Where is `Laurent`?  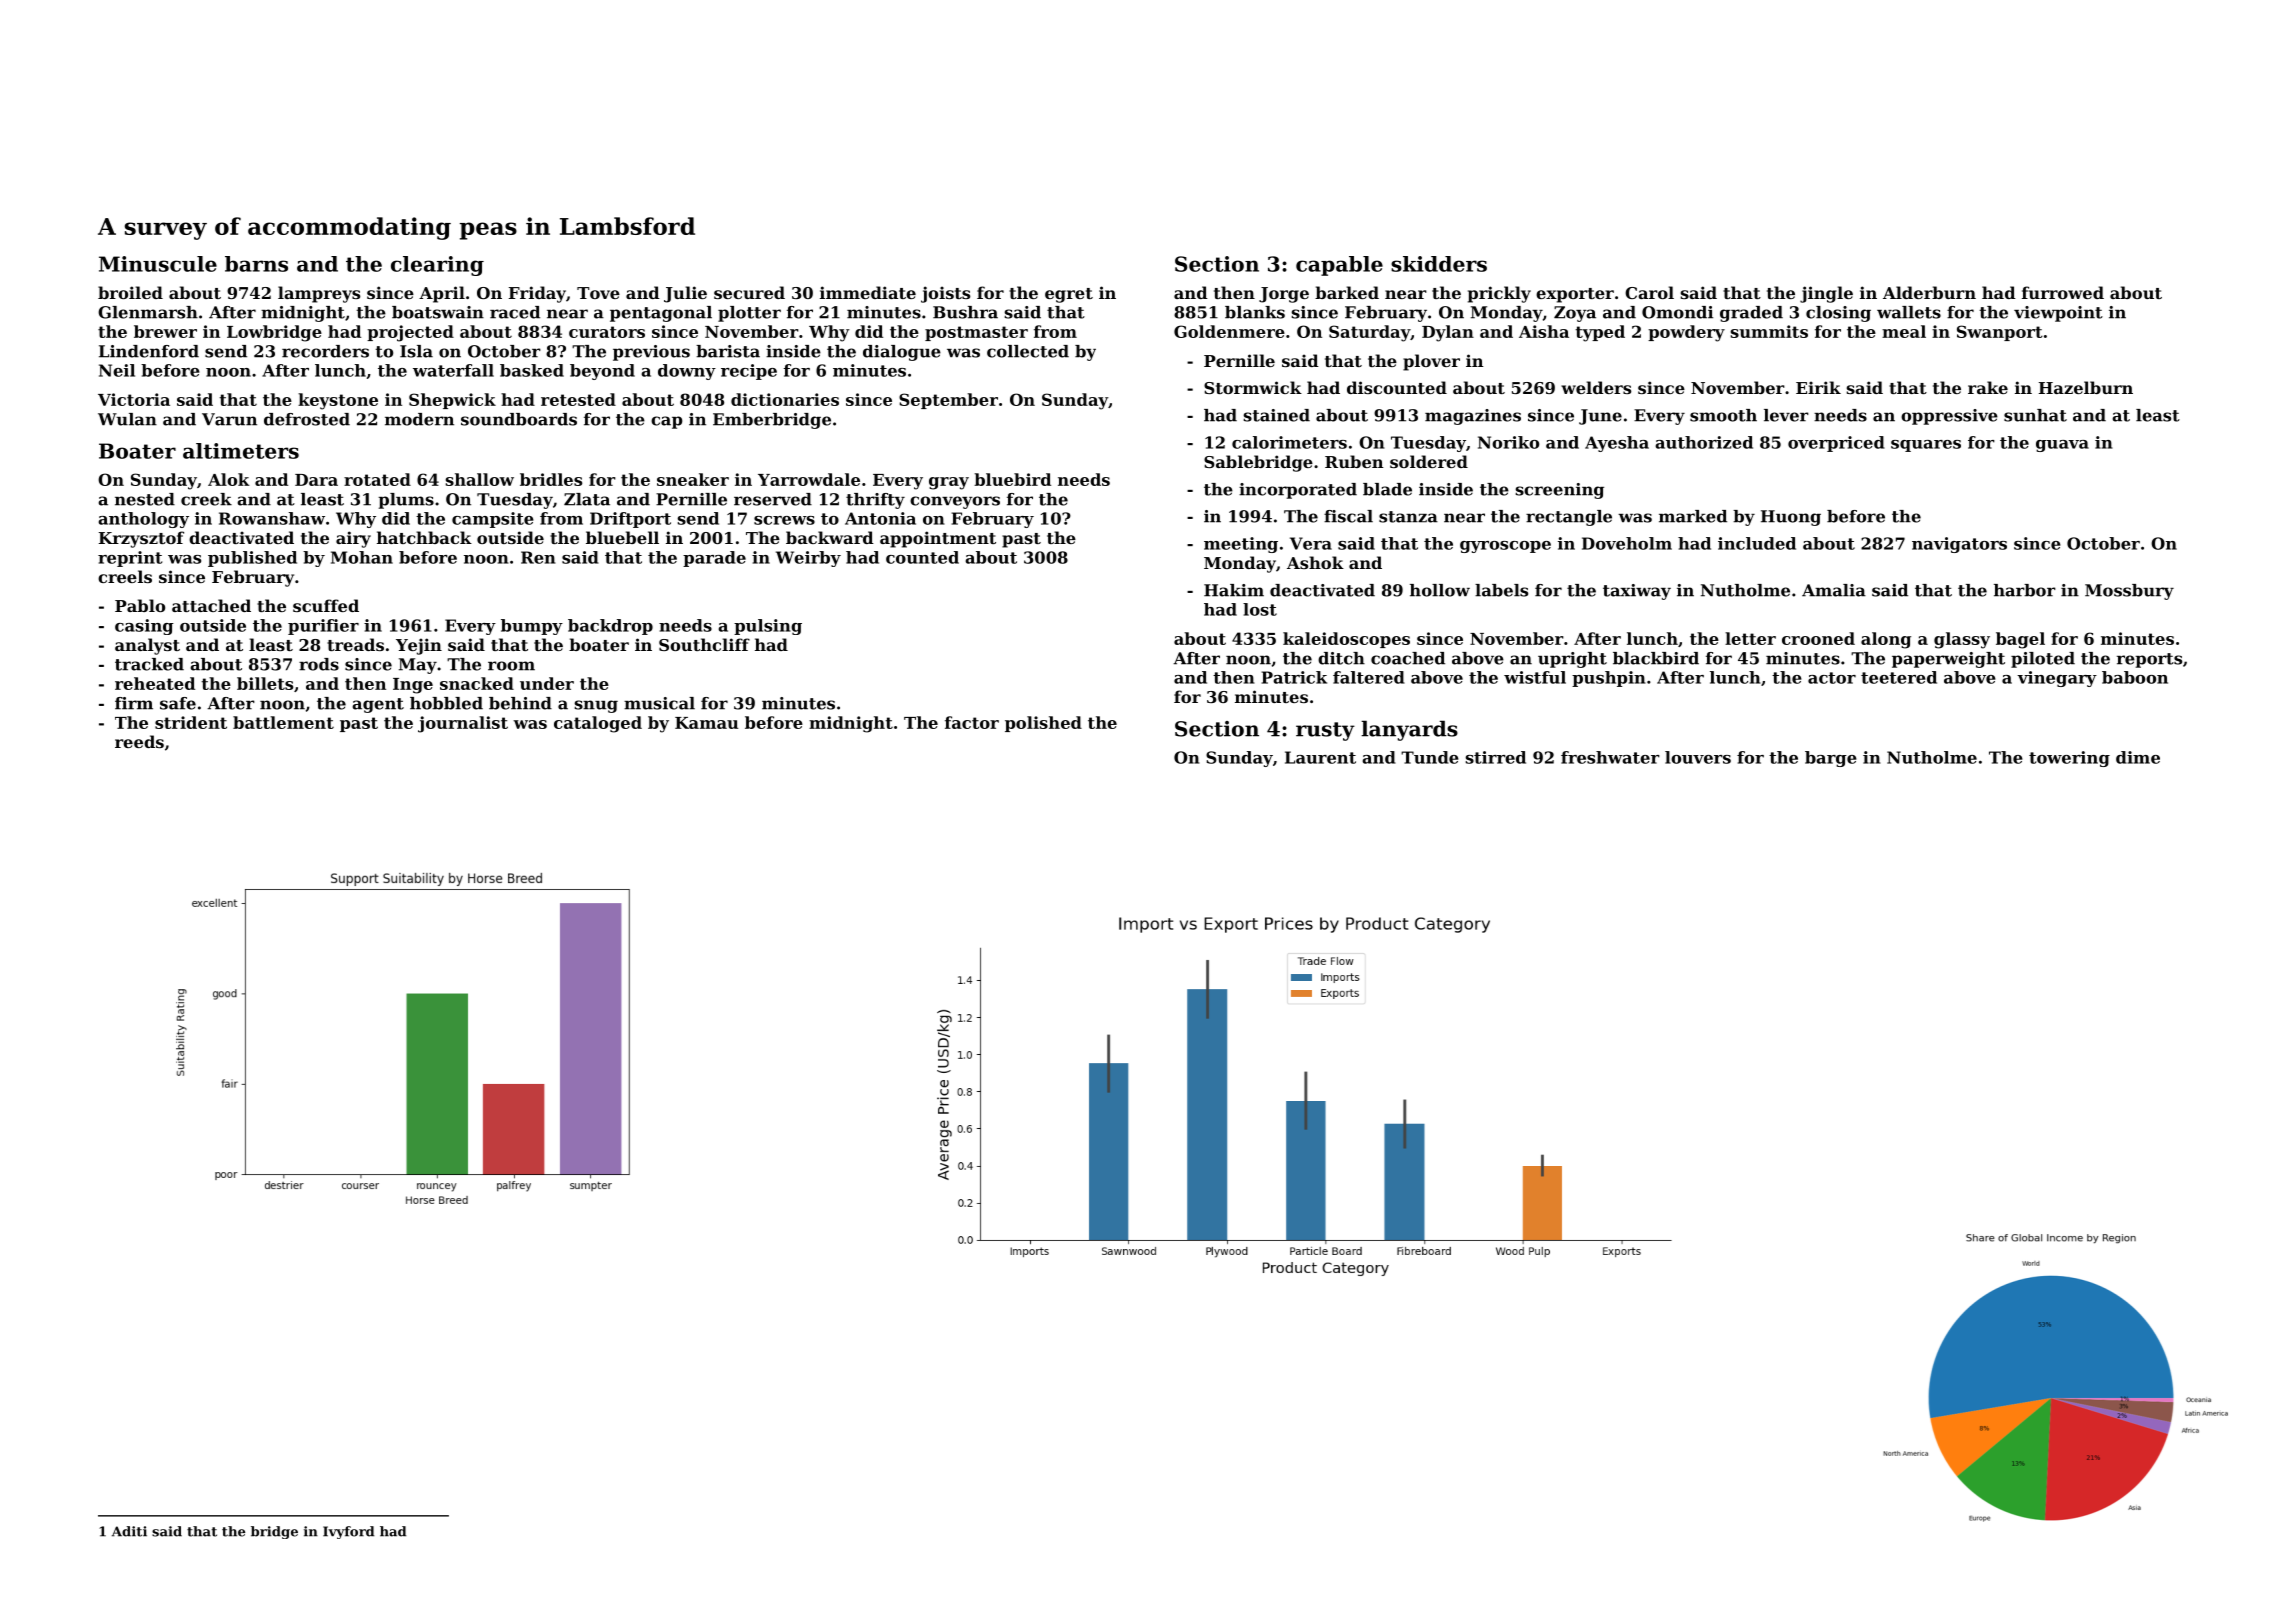
Laurent is located at coordinates (1320, 757).
